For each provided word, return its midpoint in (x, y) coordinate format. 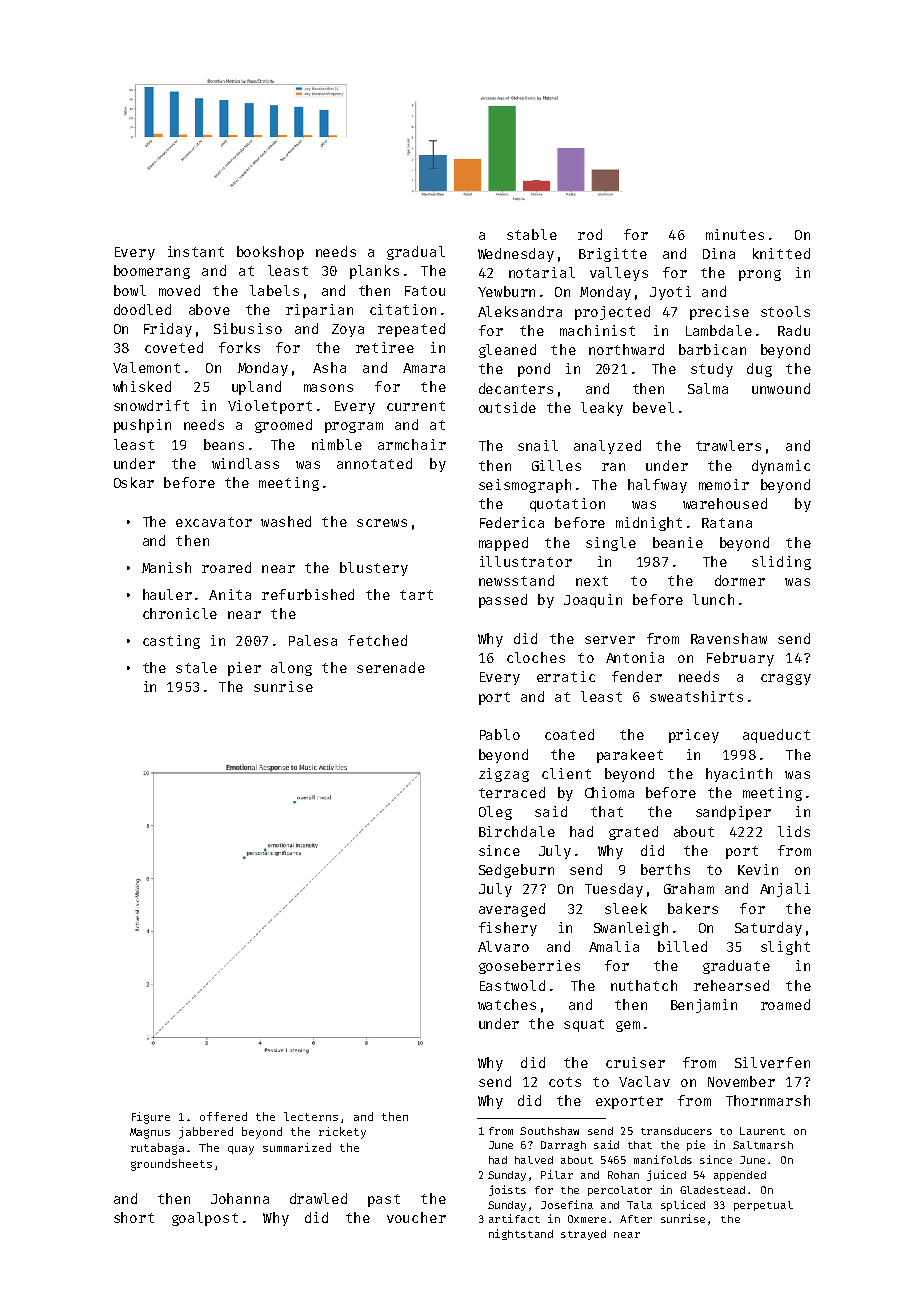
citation (403, 309)
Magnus (150, 1133)
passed (503, 601)
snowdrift (151, 405)
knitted (781, 253)
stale (196, 667)
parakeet (630, 756)
